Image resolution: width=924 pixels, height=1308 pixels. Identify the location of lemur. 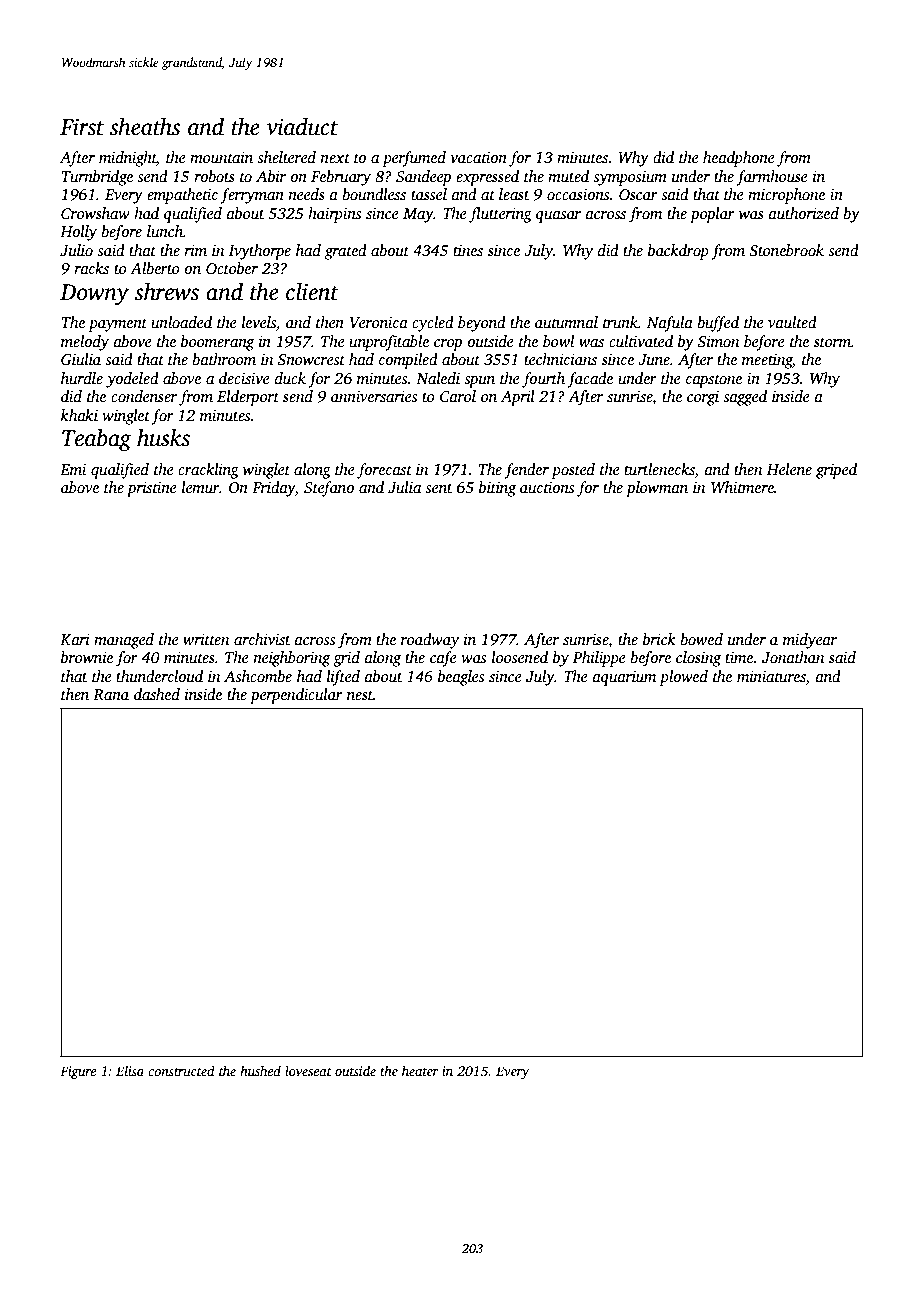
(201, 487).
